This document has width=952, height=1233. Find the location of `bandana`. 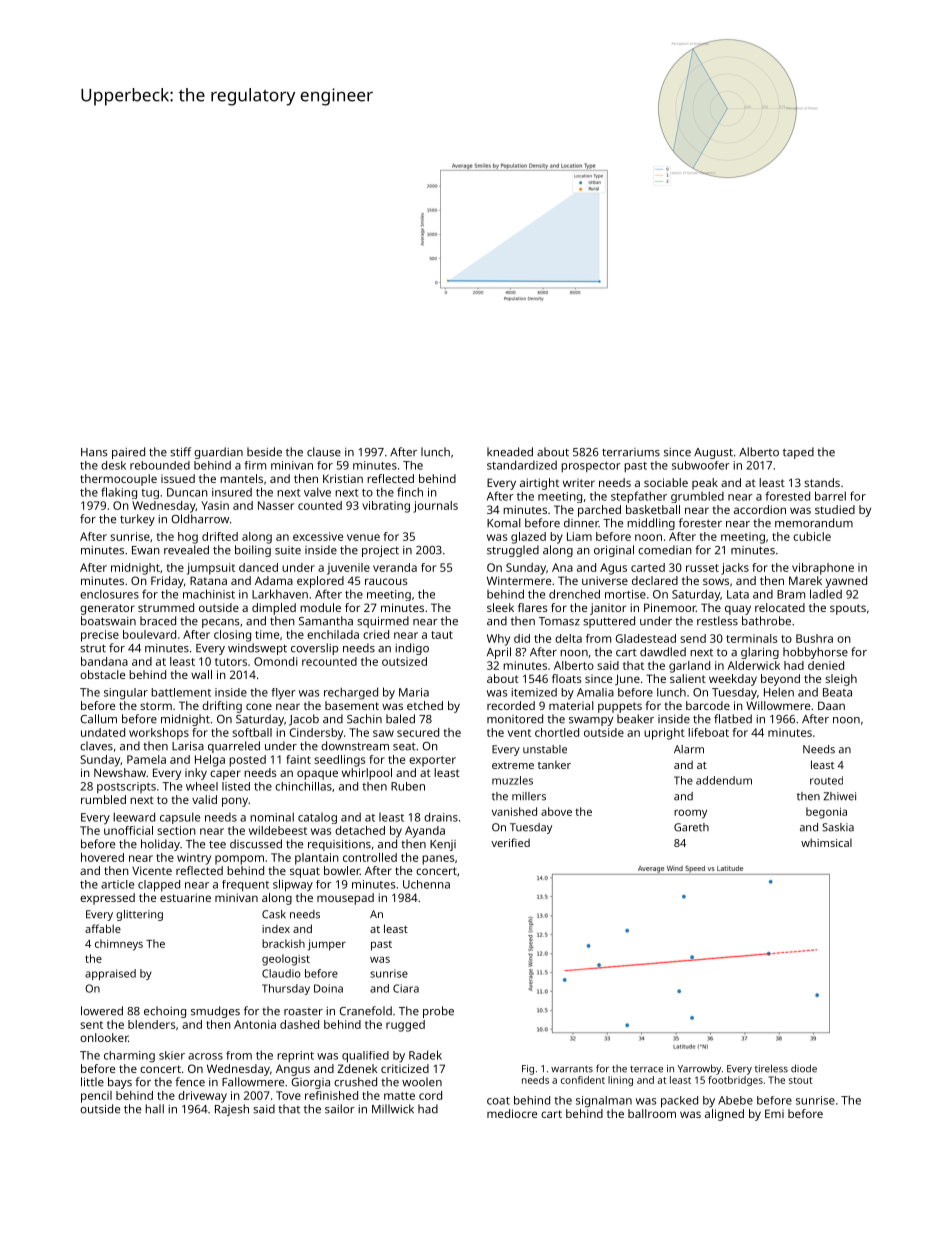

bandana is located at coordinates (104, 661).
